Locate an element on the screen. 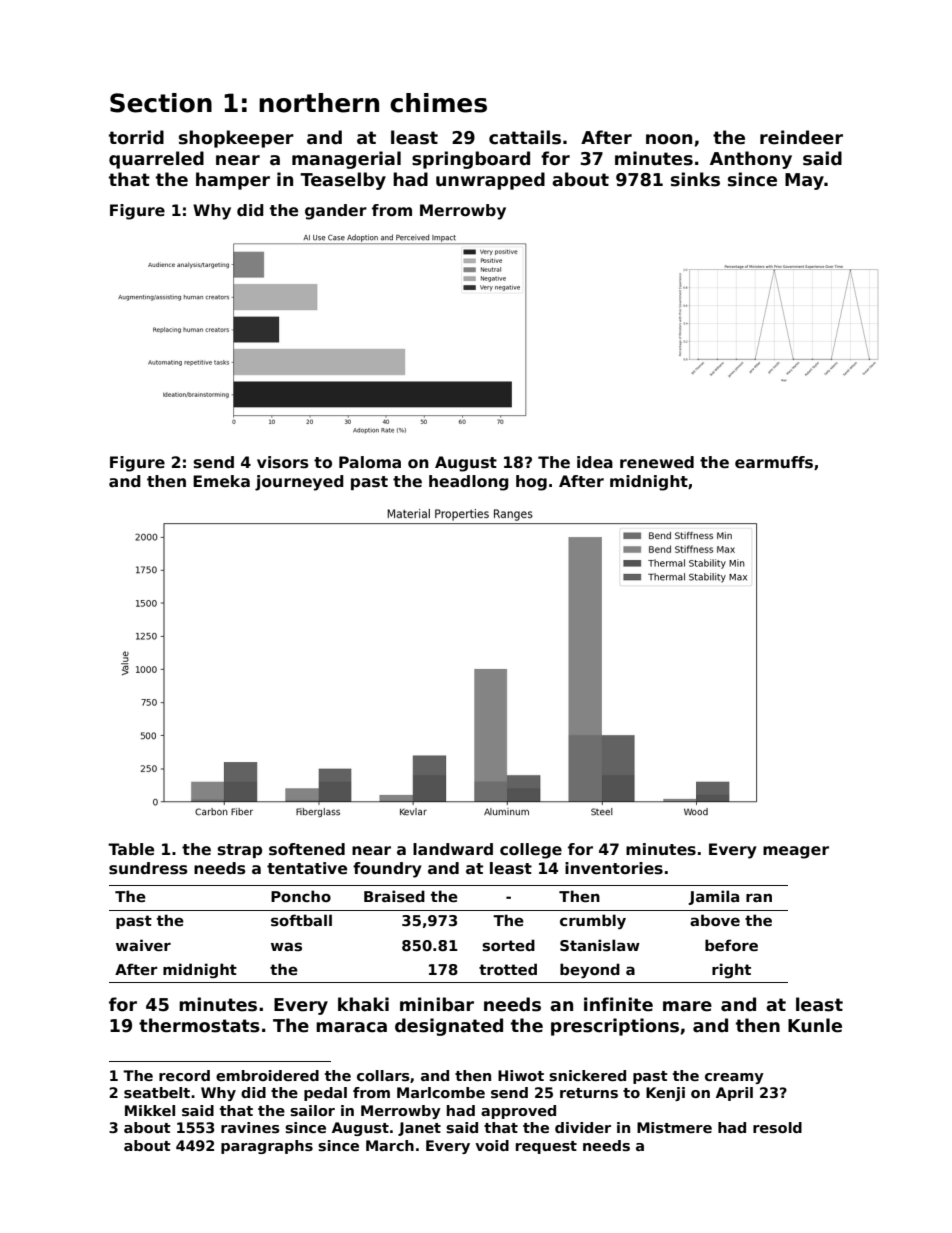 This screenshot has width=952, height=1233. Paloma is located at coordinates (370, 462).
